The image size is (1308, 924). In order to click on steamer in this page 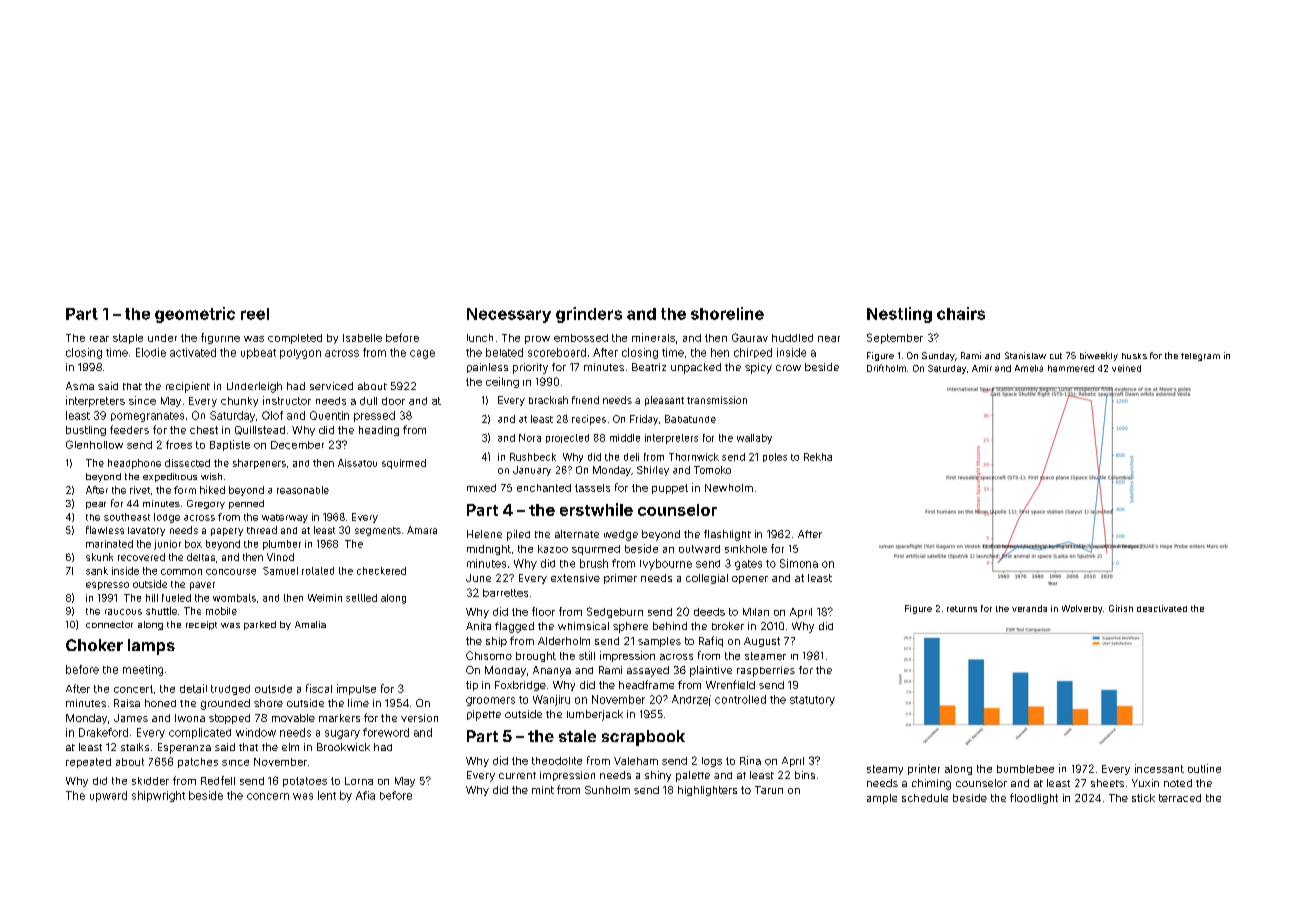, I will do `click(765, 656)`.
